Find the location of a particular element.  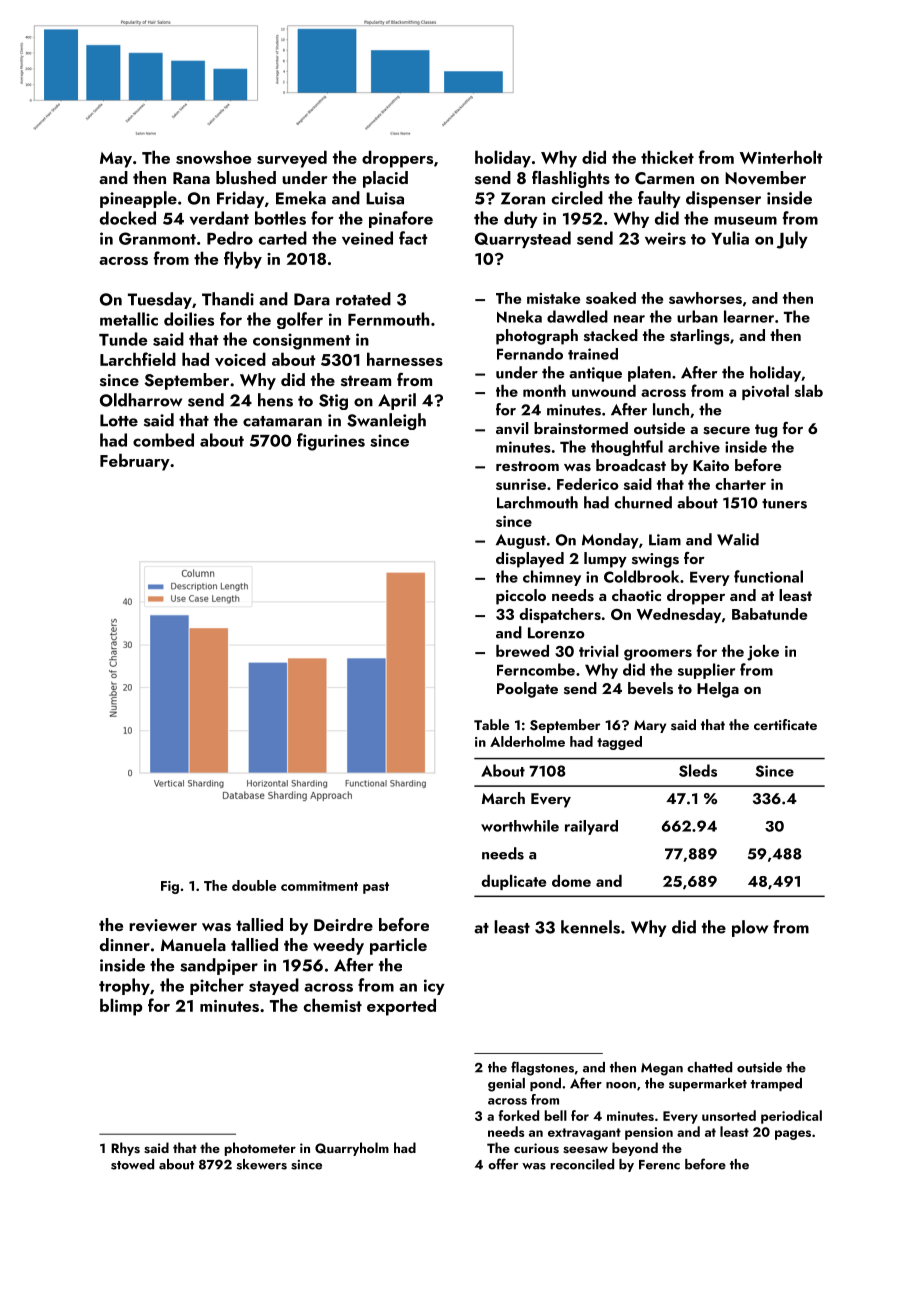

flashlights is located at coordinates (571, 179).
